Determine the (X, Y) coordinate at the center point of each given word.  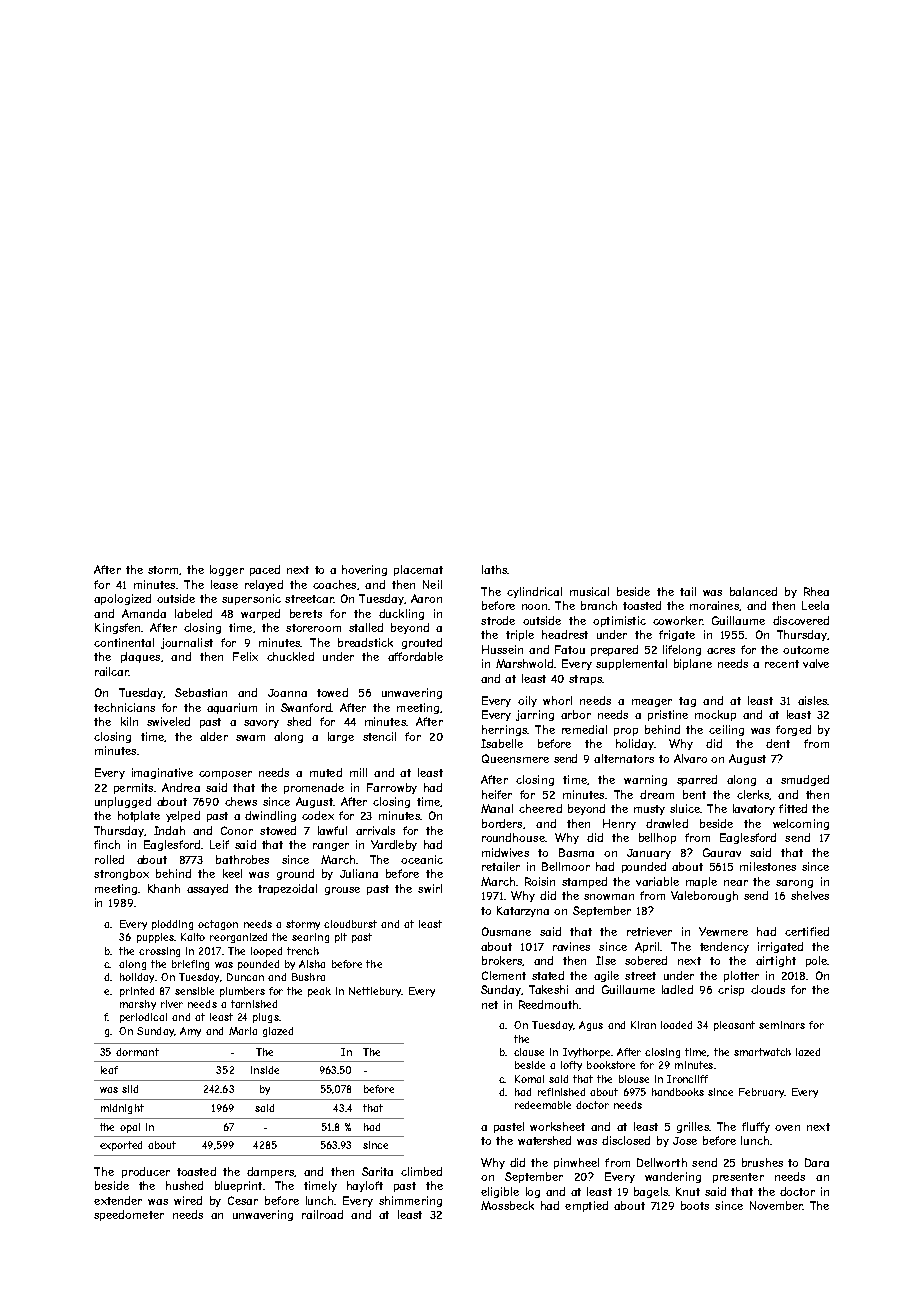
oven (787, 1128)
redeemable (543, 1105)
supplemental (631, 664)
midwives (505, 852)
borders (502, 823)
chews (241, 801)
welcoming (801, 824)
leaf (109, 1070)
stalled (366, 627)
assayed (207, 889)
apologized (122, 599)
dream (657, 794)
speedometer (129, 1215)
